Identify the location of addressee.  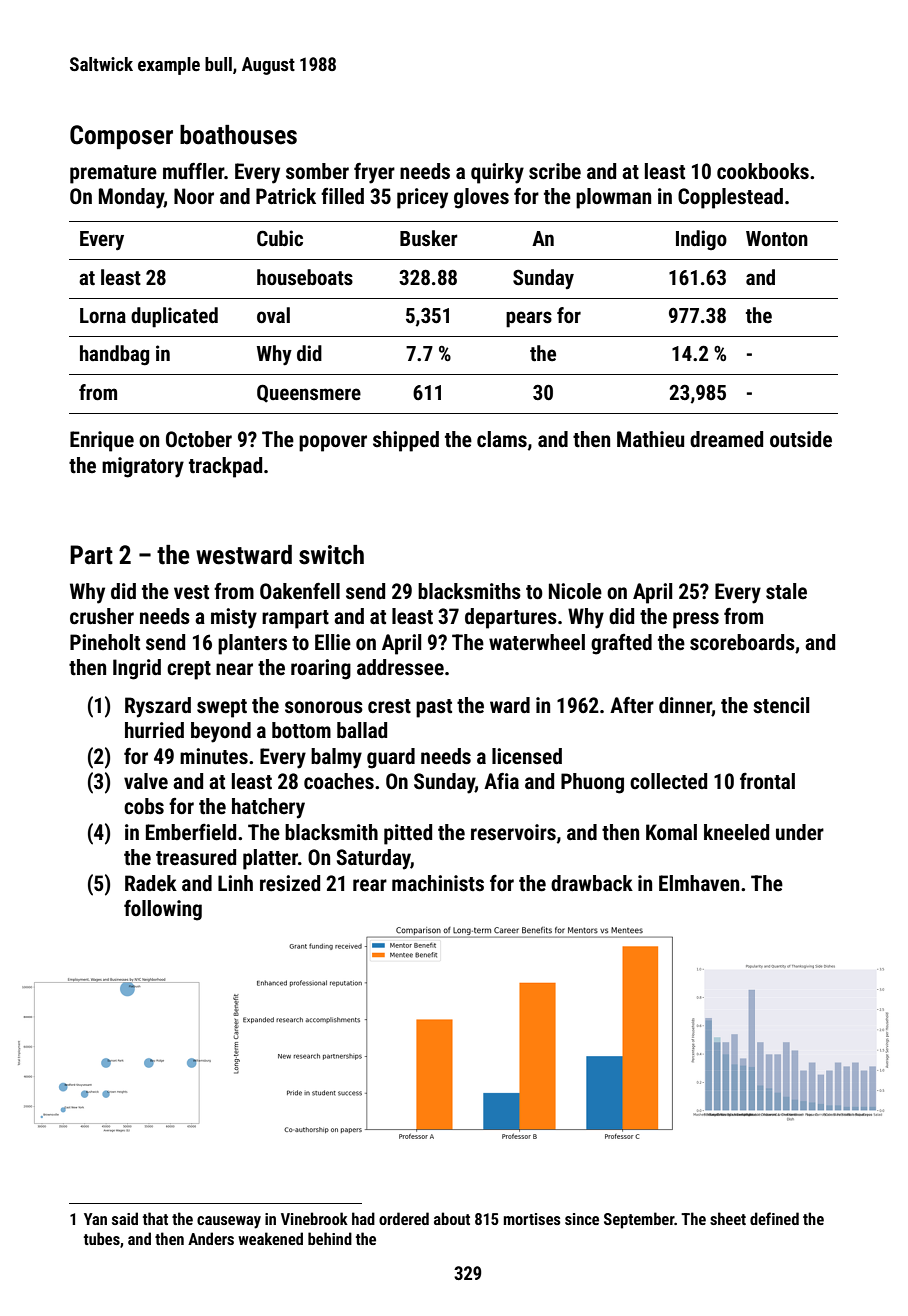
(400, 667).
